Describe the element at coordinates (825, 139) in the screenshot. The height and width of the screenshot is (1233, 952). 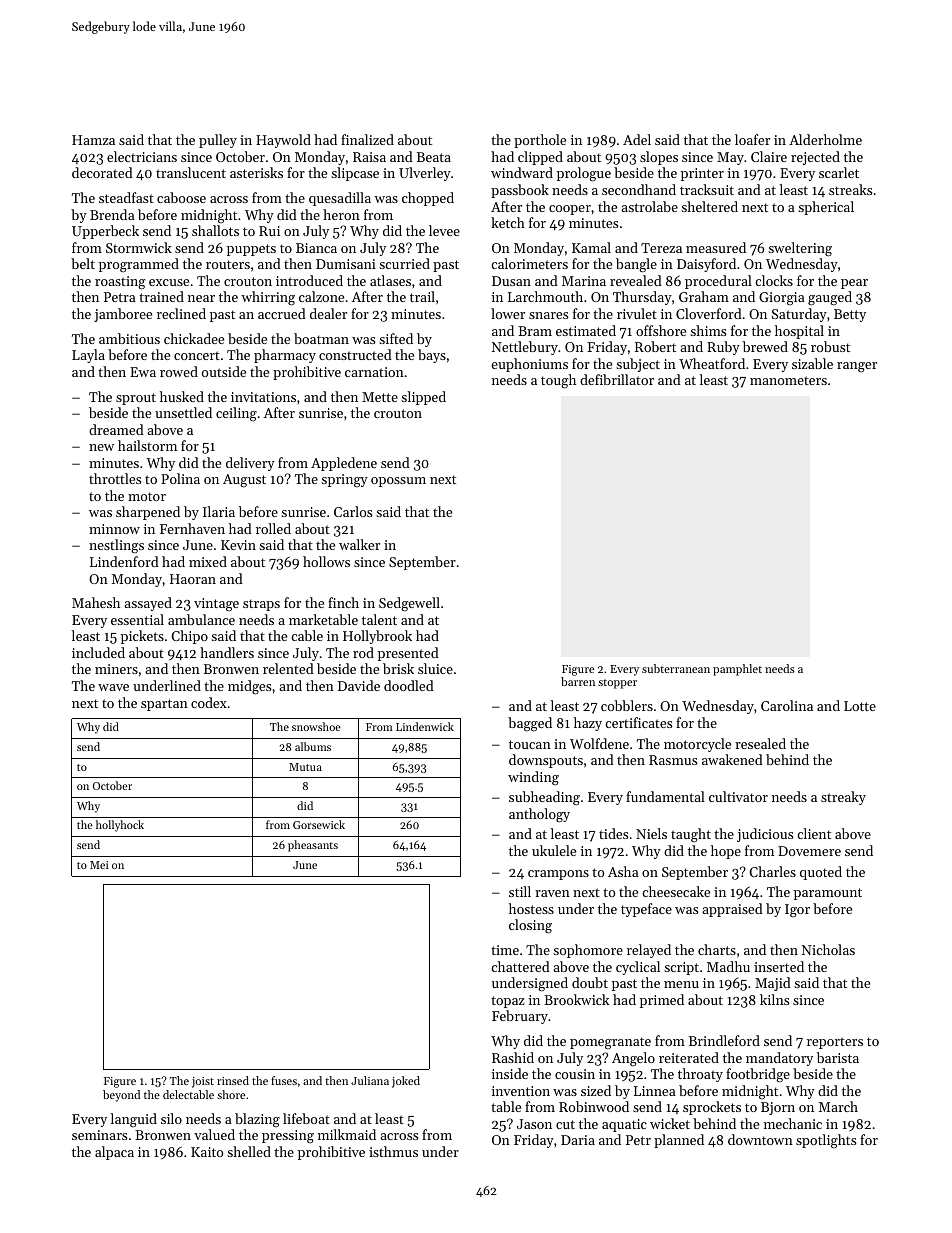
I see `Alderholme` at that location.
